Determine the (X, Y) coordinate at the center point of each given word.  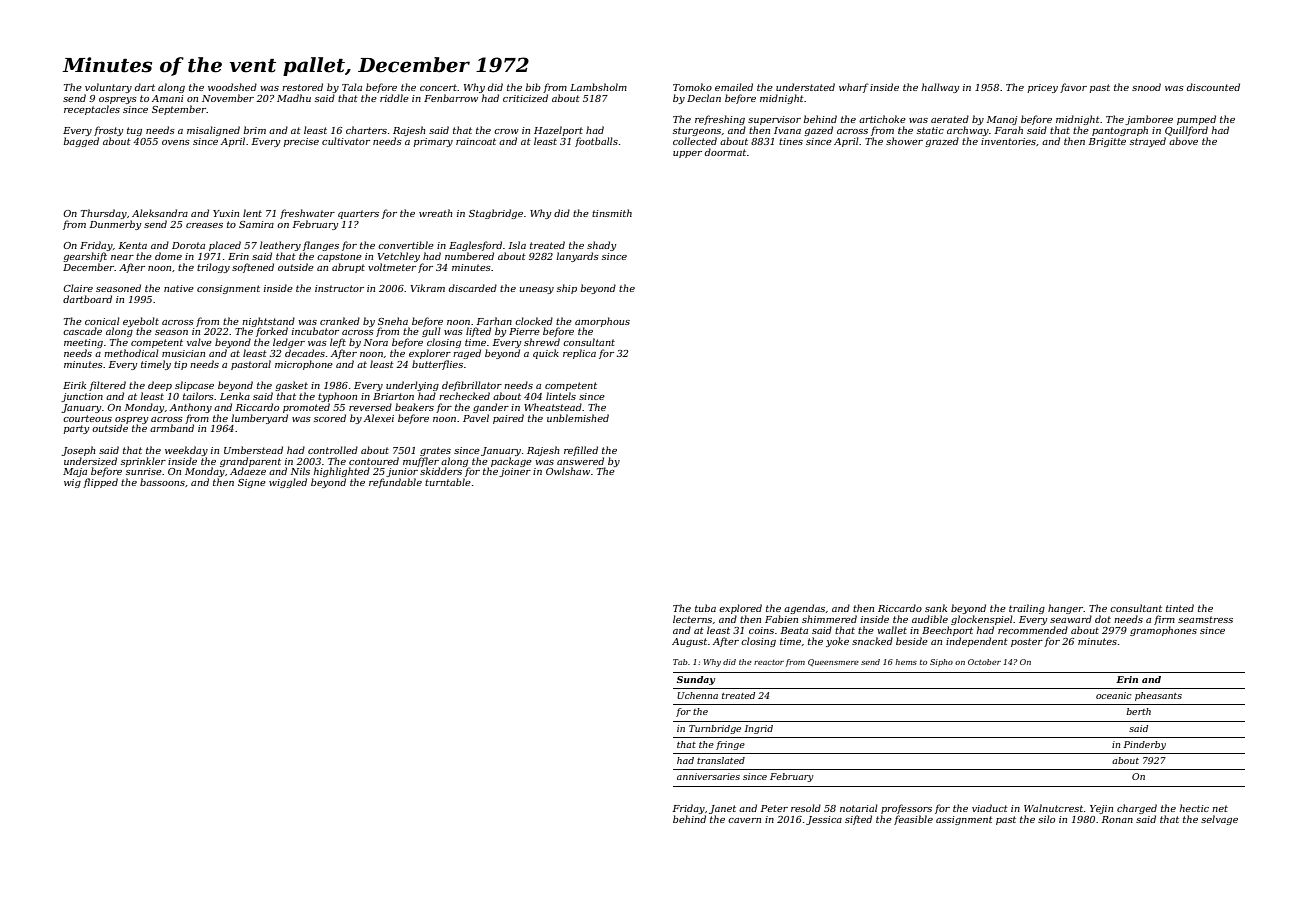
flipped (100, 483)
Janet (722, 809)
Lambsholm (598, 87)
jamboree (1149, 120)
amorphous (602, 322)
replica (579, 354)
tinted (1180, 608)
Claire (78, 288)
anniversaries (708, 776)
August (689, 642)
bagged (81, 142)
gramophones (1163, 631)
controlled (333, 450)
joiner (515, 472)
